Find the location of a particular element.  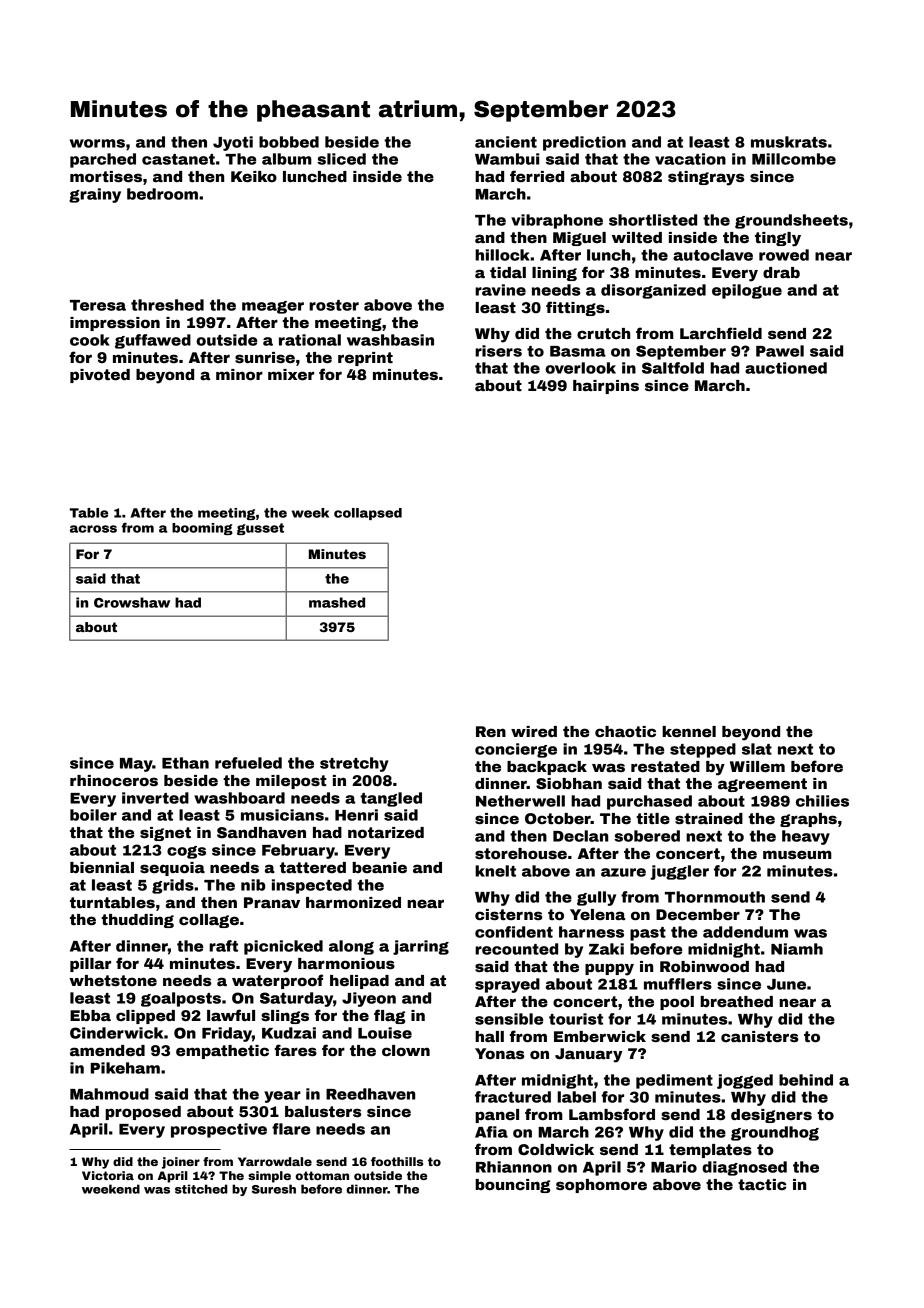

Crowshaw is located at coordinates (132, 602).
